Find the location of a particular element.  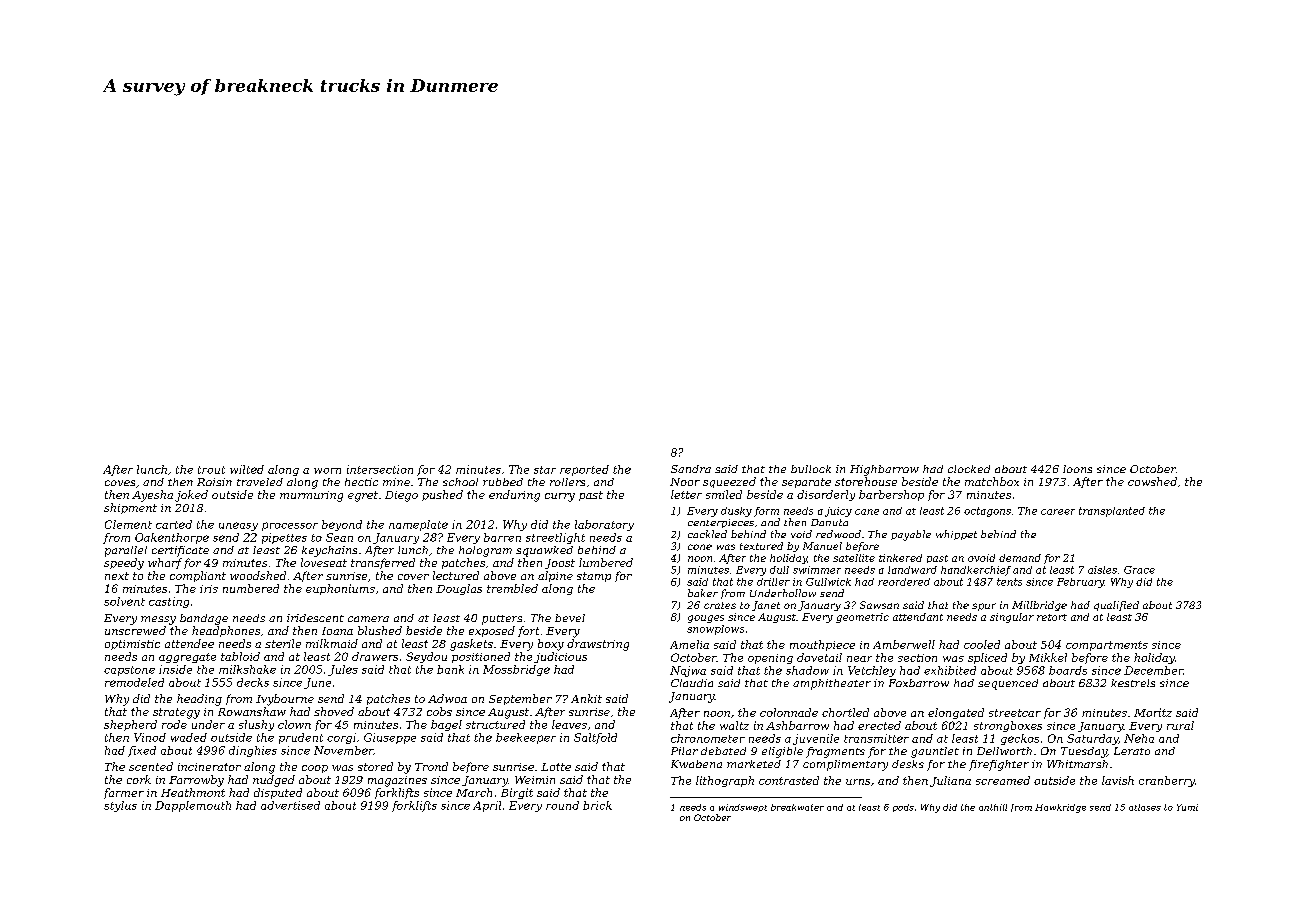

advertised is located at coordinates (290, 805).
